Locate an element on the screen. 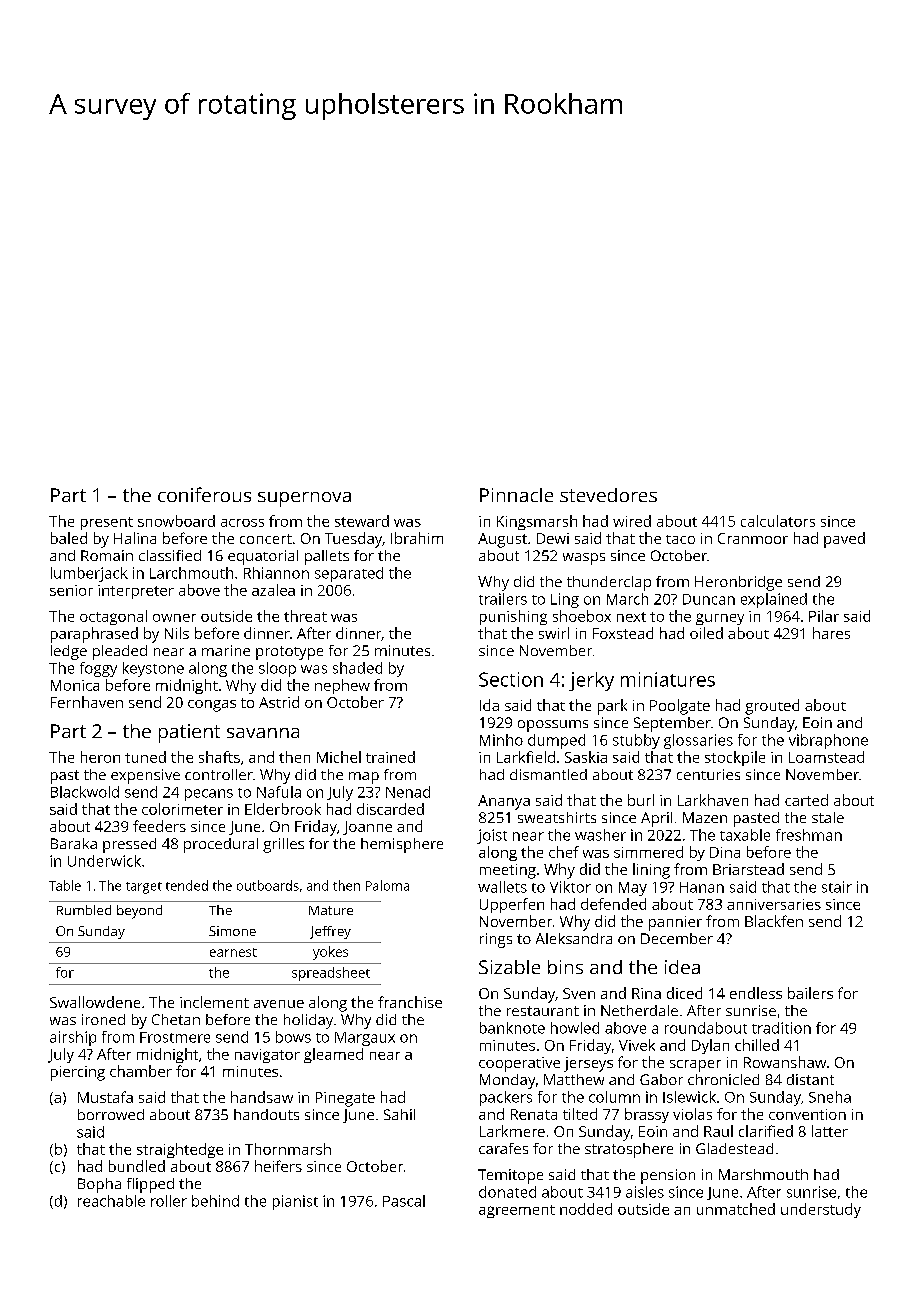 Image resolution: width=924 pixels, height=1308 pixels. joist is located at coordinates (492, 836).
